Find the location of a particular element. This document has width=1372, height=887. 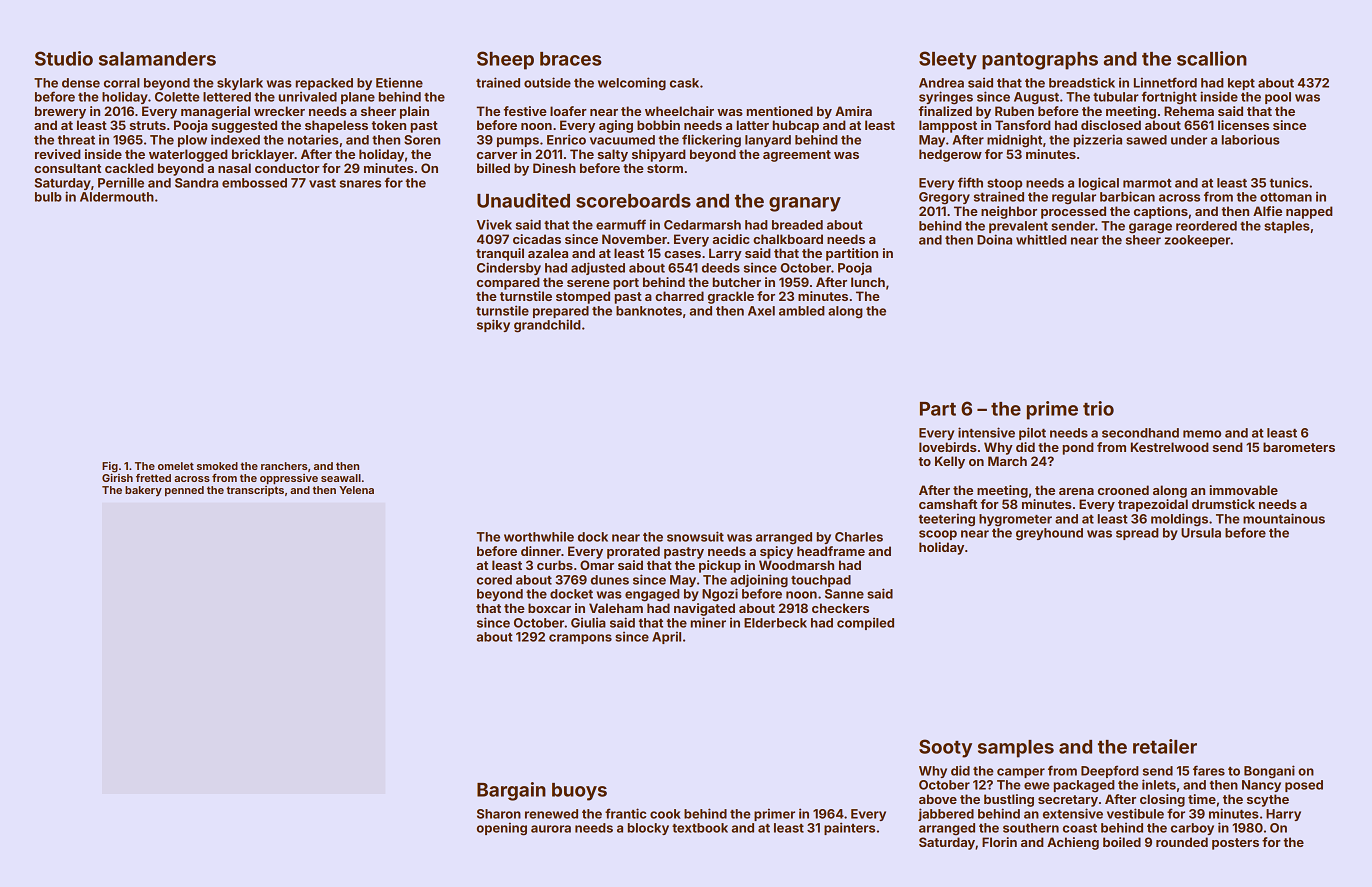

Sooty is located at coordinates (945, 748).
